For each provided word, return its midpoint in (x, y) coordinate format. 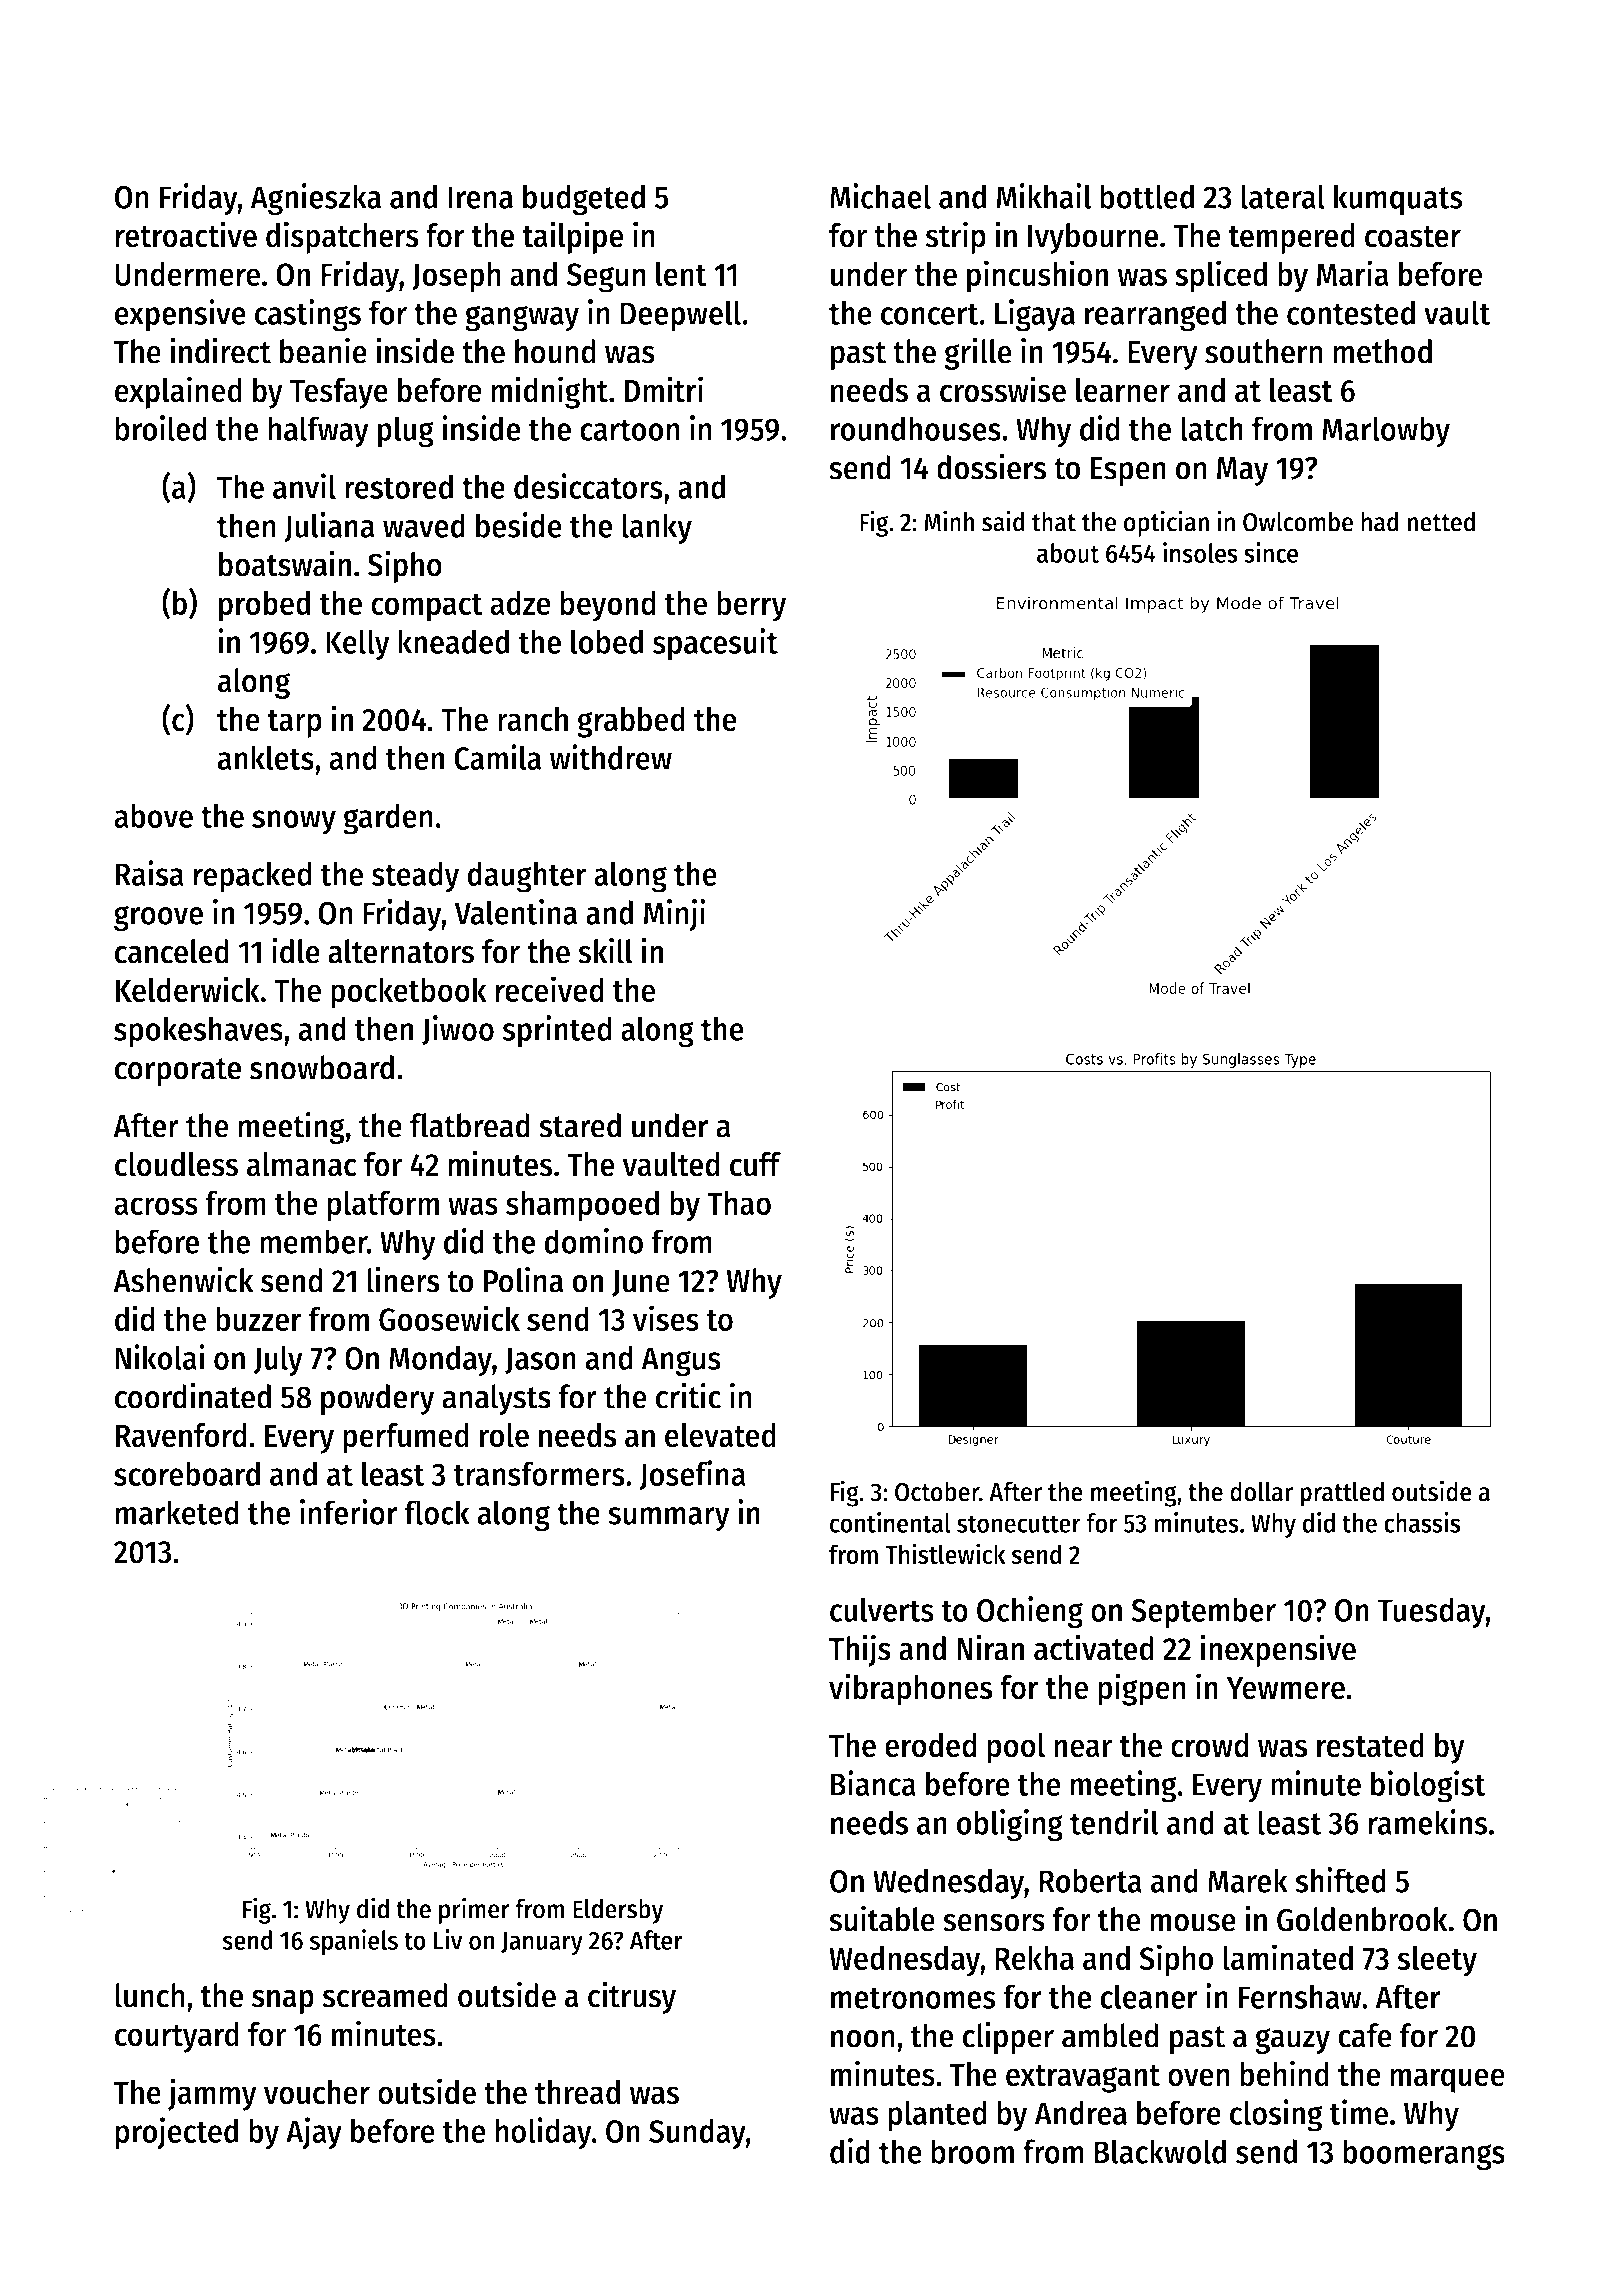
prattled (1342, 1494)
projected (176, 2133)
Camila (497, 757)
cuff (755, 1164)
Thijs (860, 1650)
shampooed (582, 1206)
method (1382, 351)
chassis (1422, 1522)
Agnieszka (315, 199)
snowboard (322, 1067)
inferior (349, 1512)
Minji (674, 915)
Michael (880, 196)
